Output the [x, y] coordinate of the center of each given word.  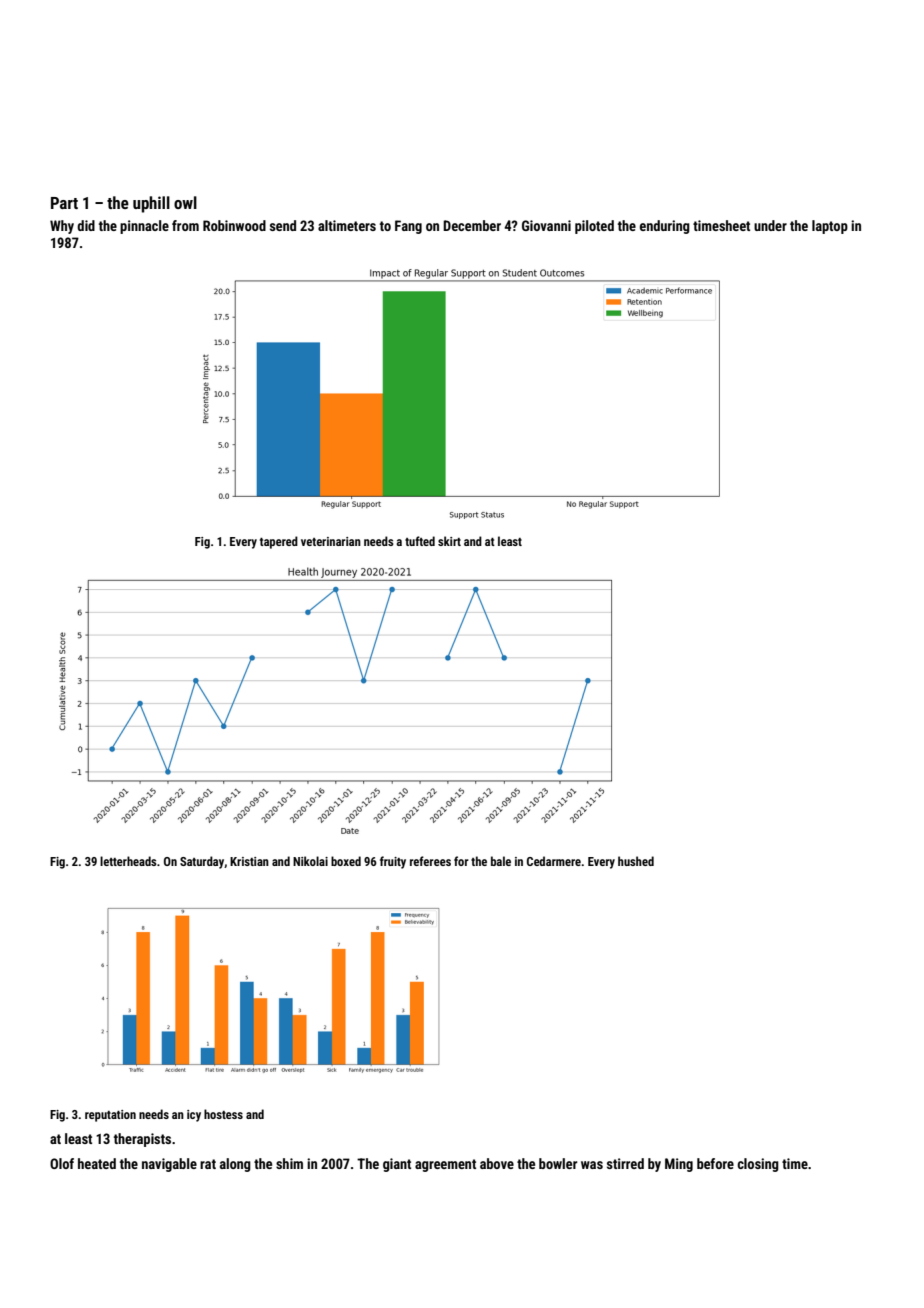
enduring [665, 227]
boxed [346, 861]
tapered [279, 542]
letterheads [128, 861]
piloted [594, 227]
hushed [636, 861]
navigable [169, 1165]
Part [64, 203]
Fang [408, 227]
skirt [449, 541]
